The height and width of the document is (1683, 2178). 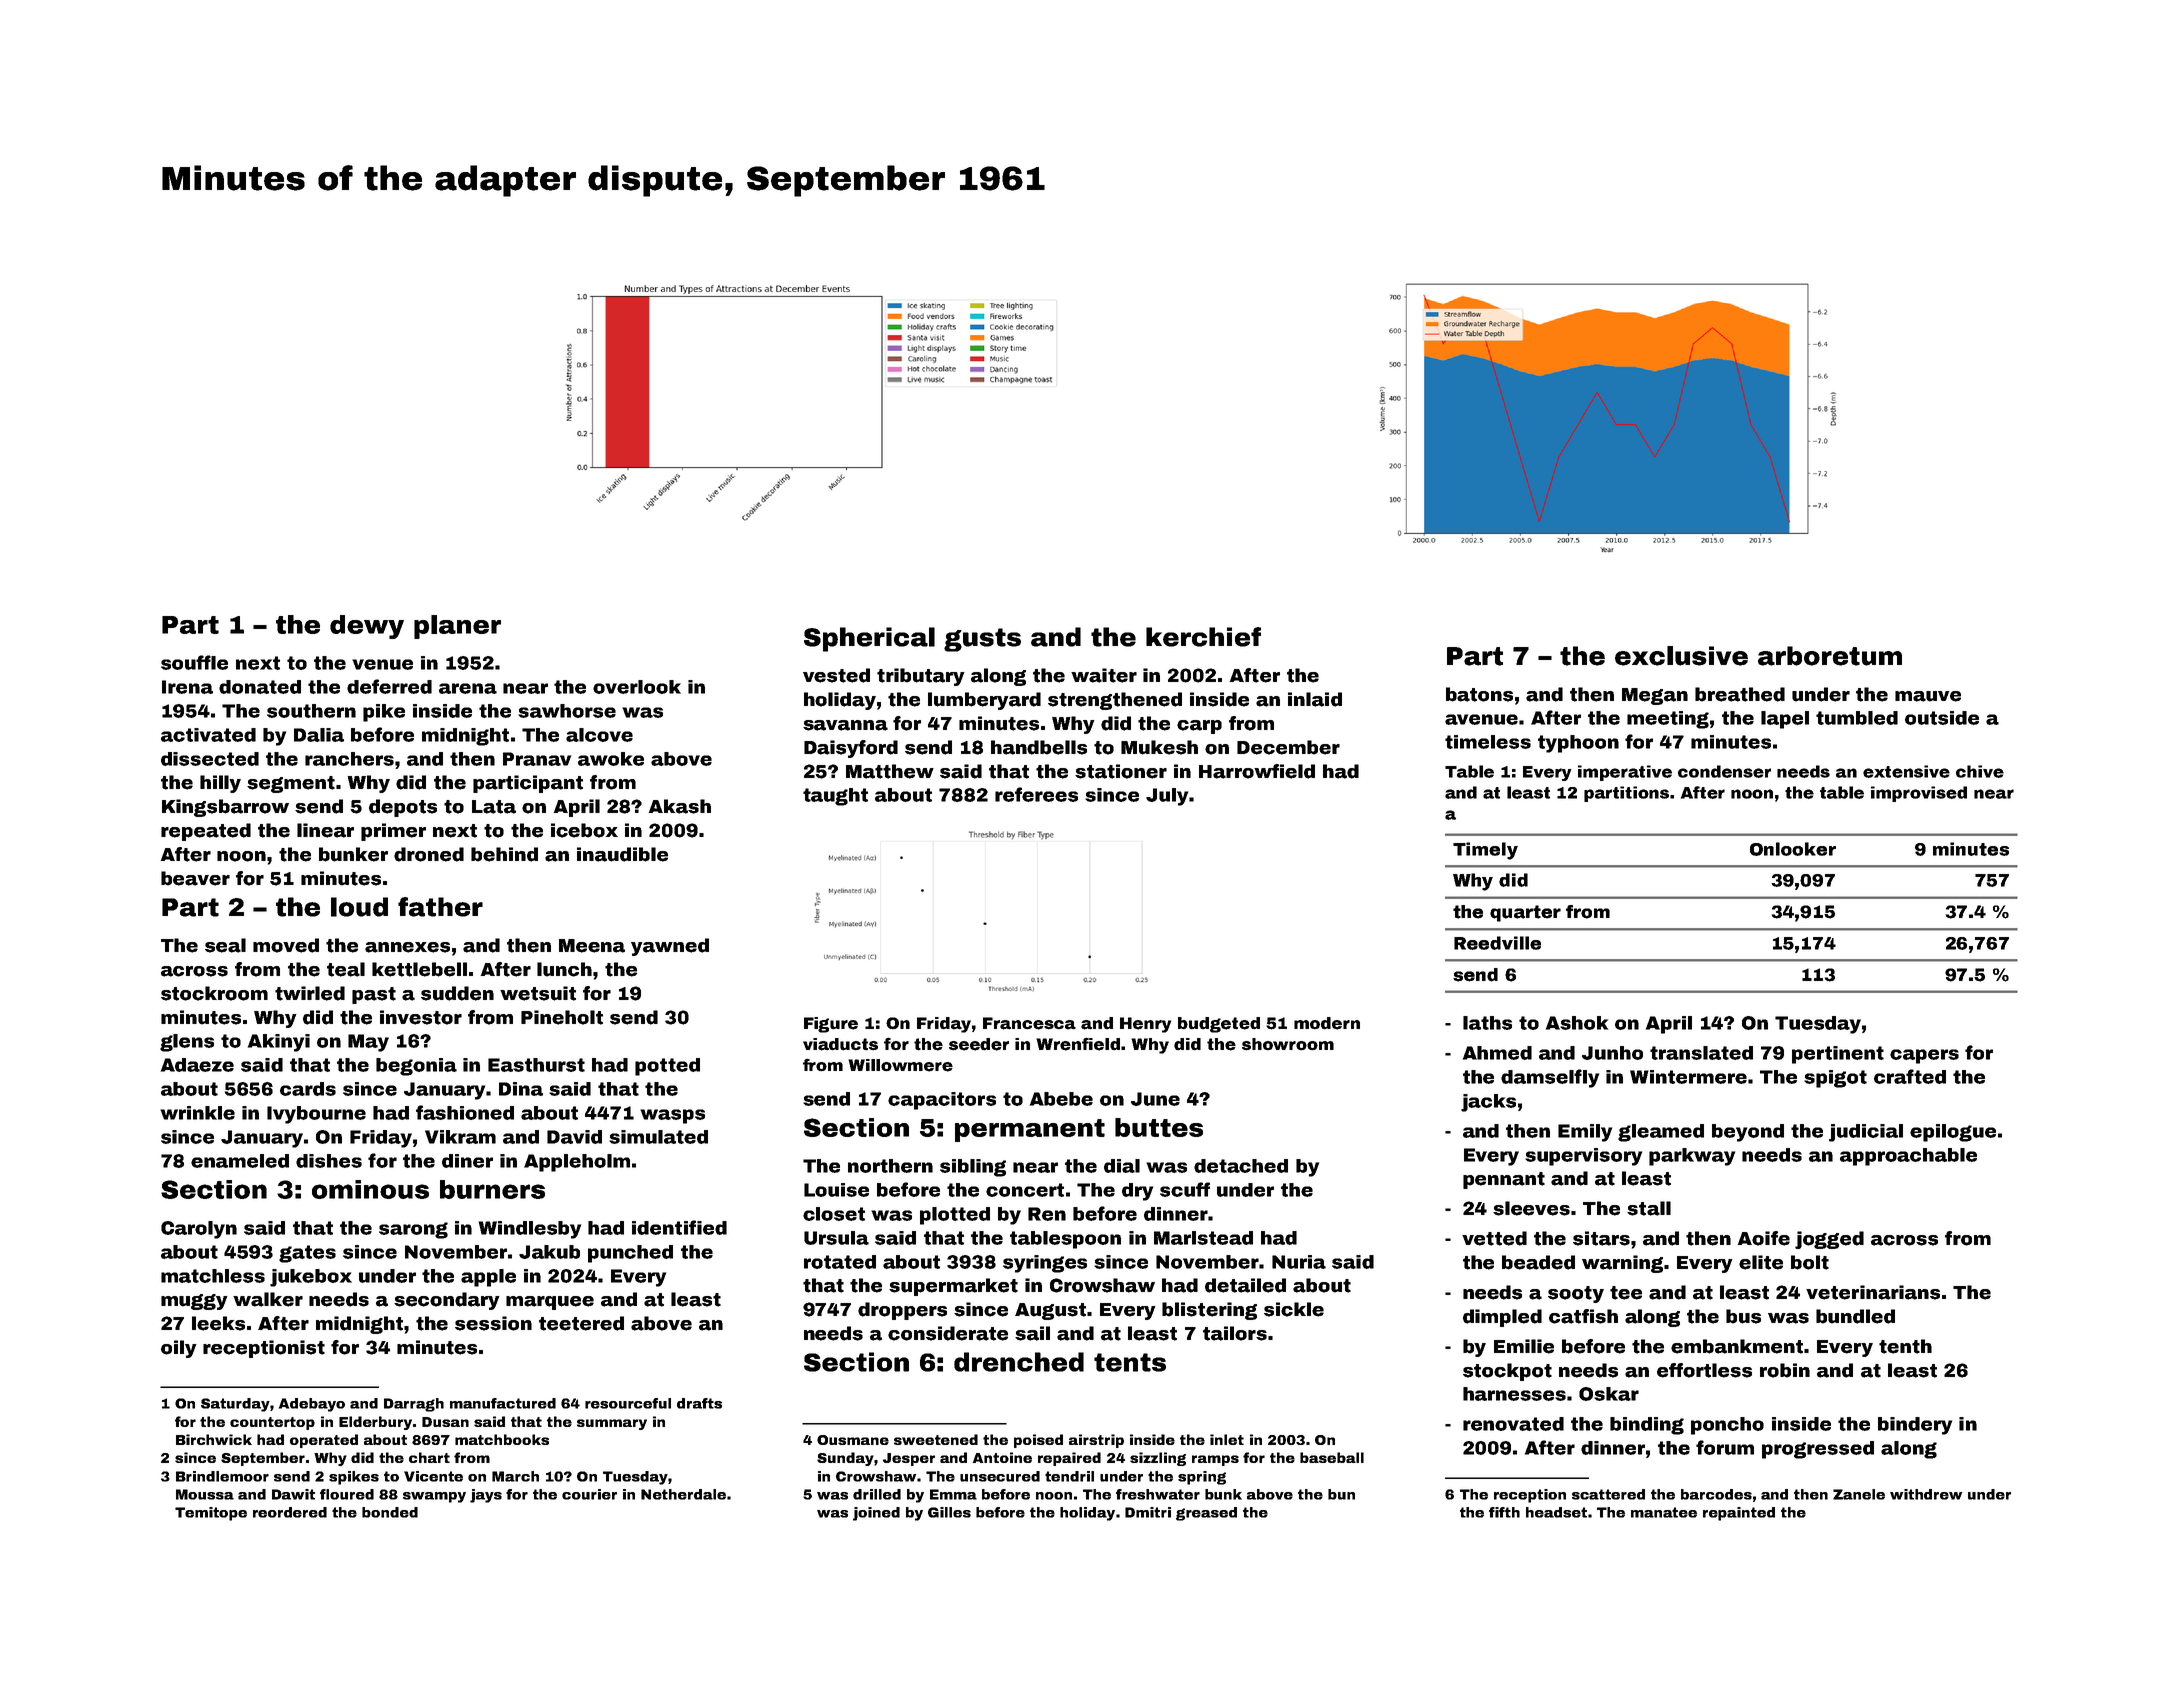 I want to click on effortless, so click(x=1704, y=1370).
